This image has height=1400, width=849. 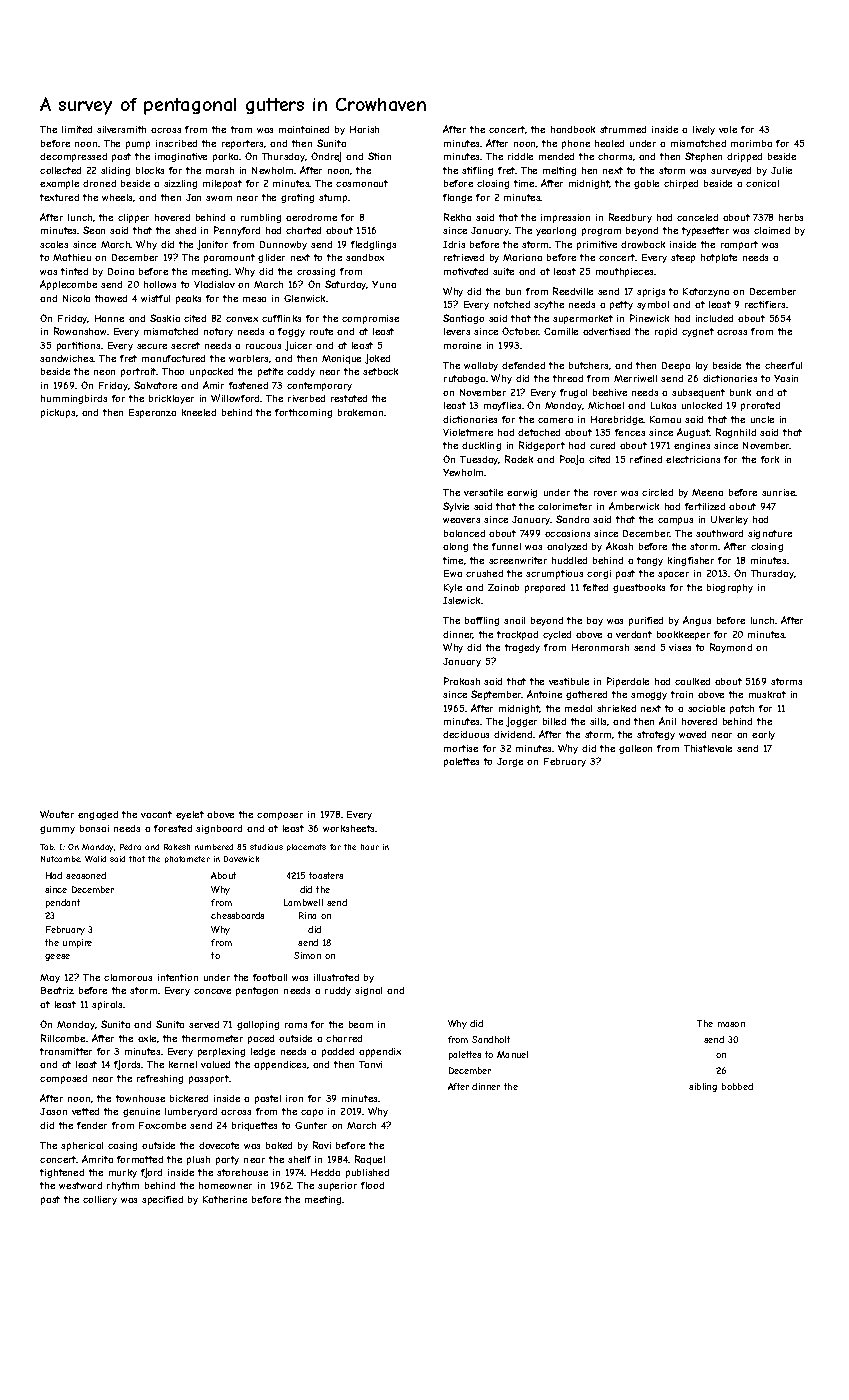 I want to click on bobbed, so click(x=737, y=1086).
